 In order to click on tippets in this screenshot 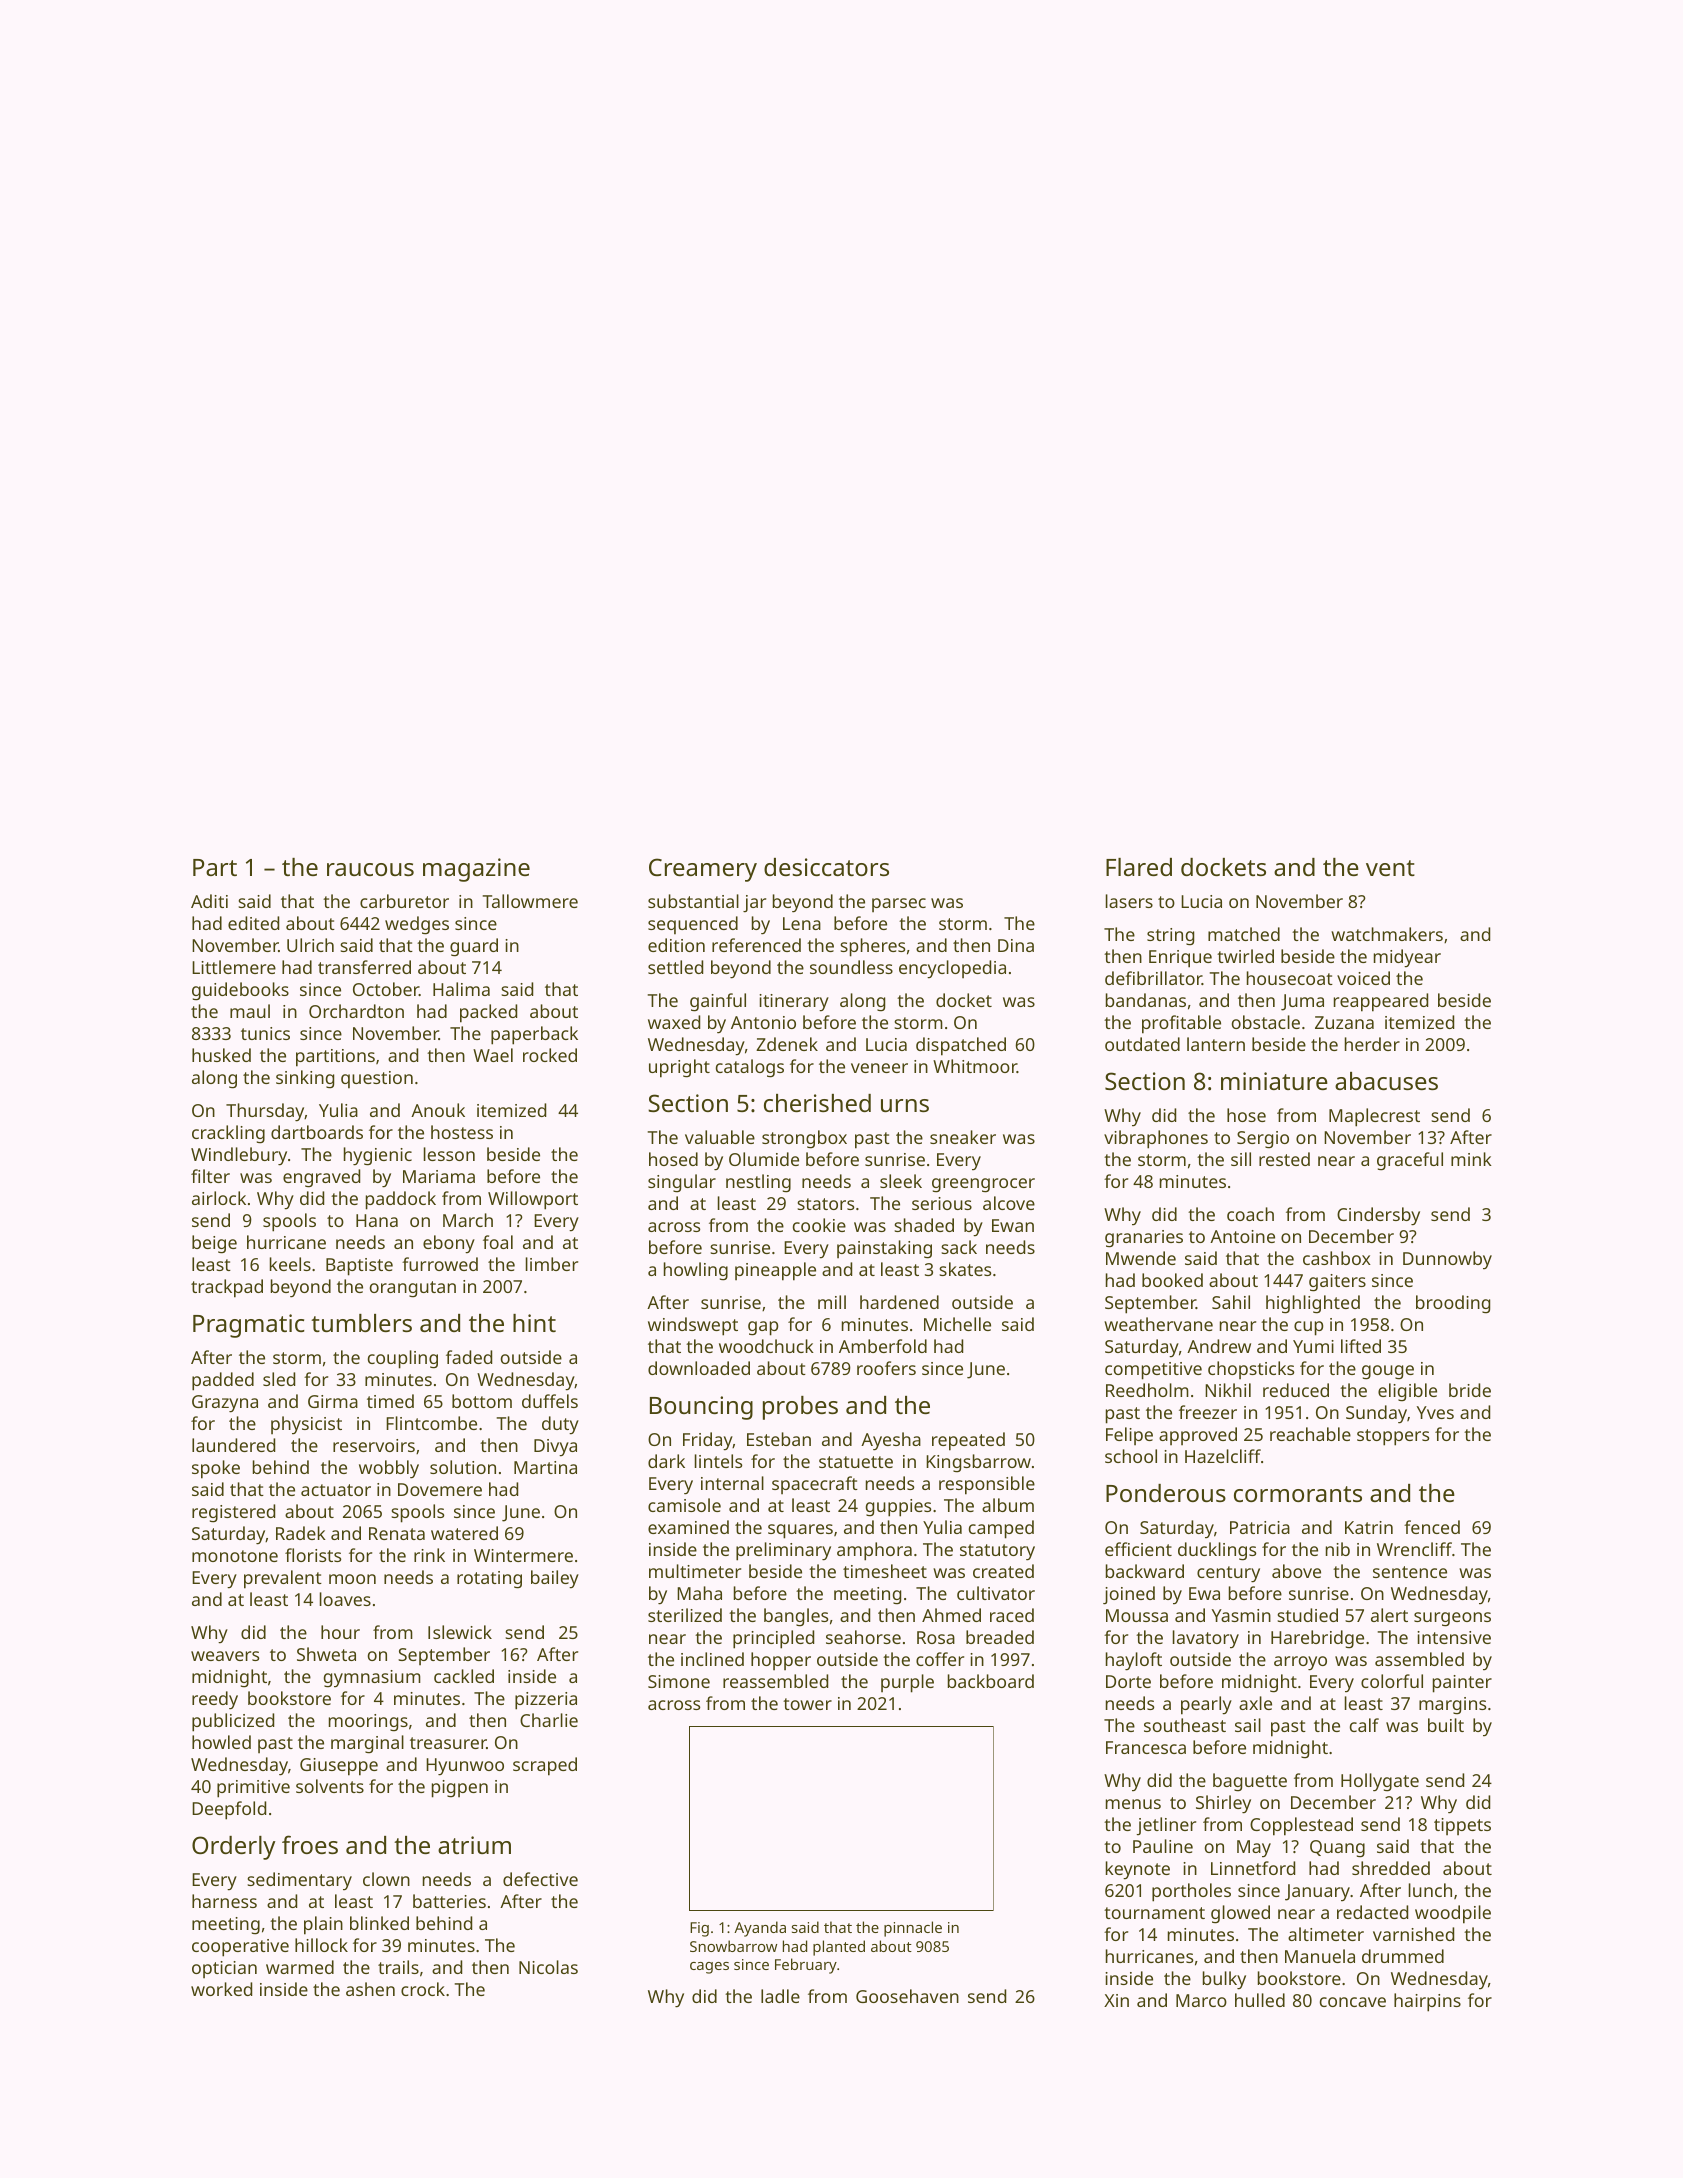, I will do `click(1462, 1826)`.
